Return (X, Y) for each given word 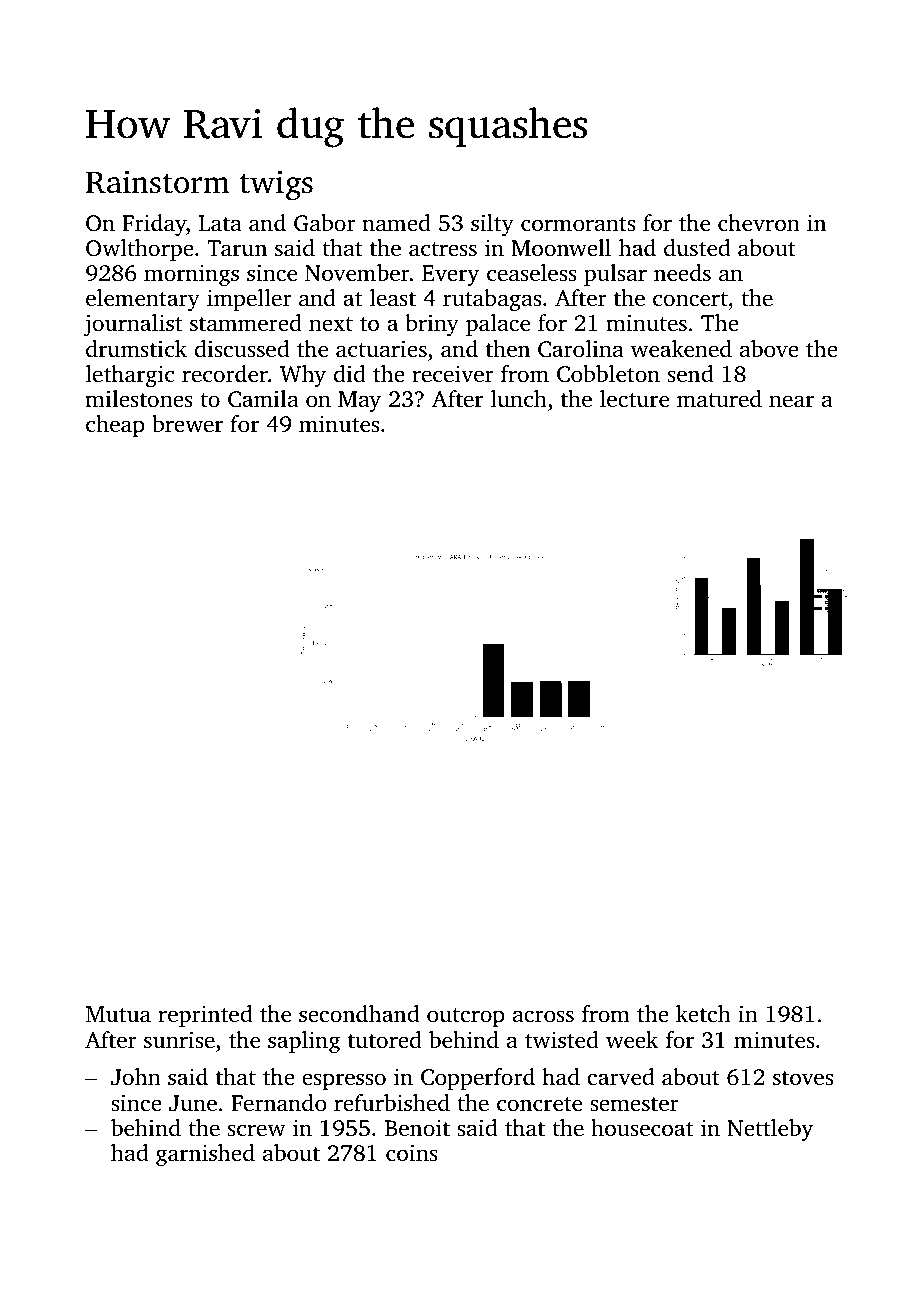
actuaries (381, 349)
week (632, 1040)
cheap (115, 426)
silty (492, 225)
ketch (703, 1013)
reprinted (205, 1016)
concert (690, 299)
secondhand (359, 1014)
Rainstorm (158, 182)
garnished (205, 1155)
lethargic (130, 376)
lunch (519, 399)
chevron (759, 223)
